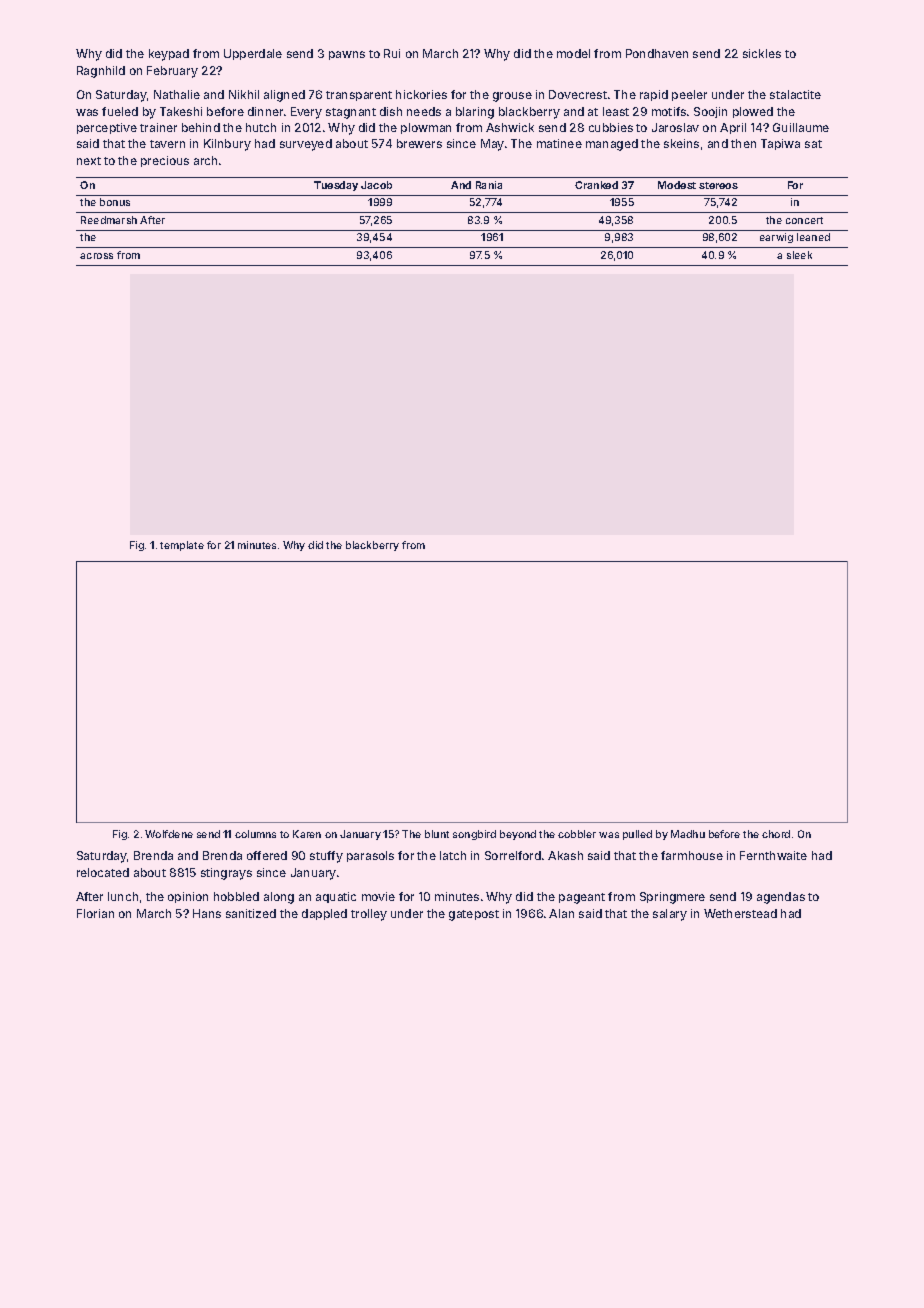 The height and width of the screenshot is (1308, 924). What do you see at coordinates (799, 255) in the screenshot?
I see `sleek` at bounding box center [799, 255].
